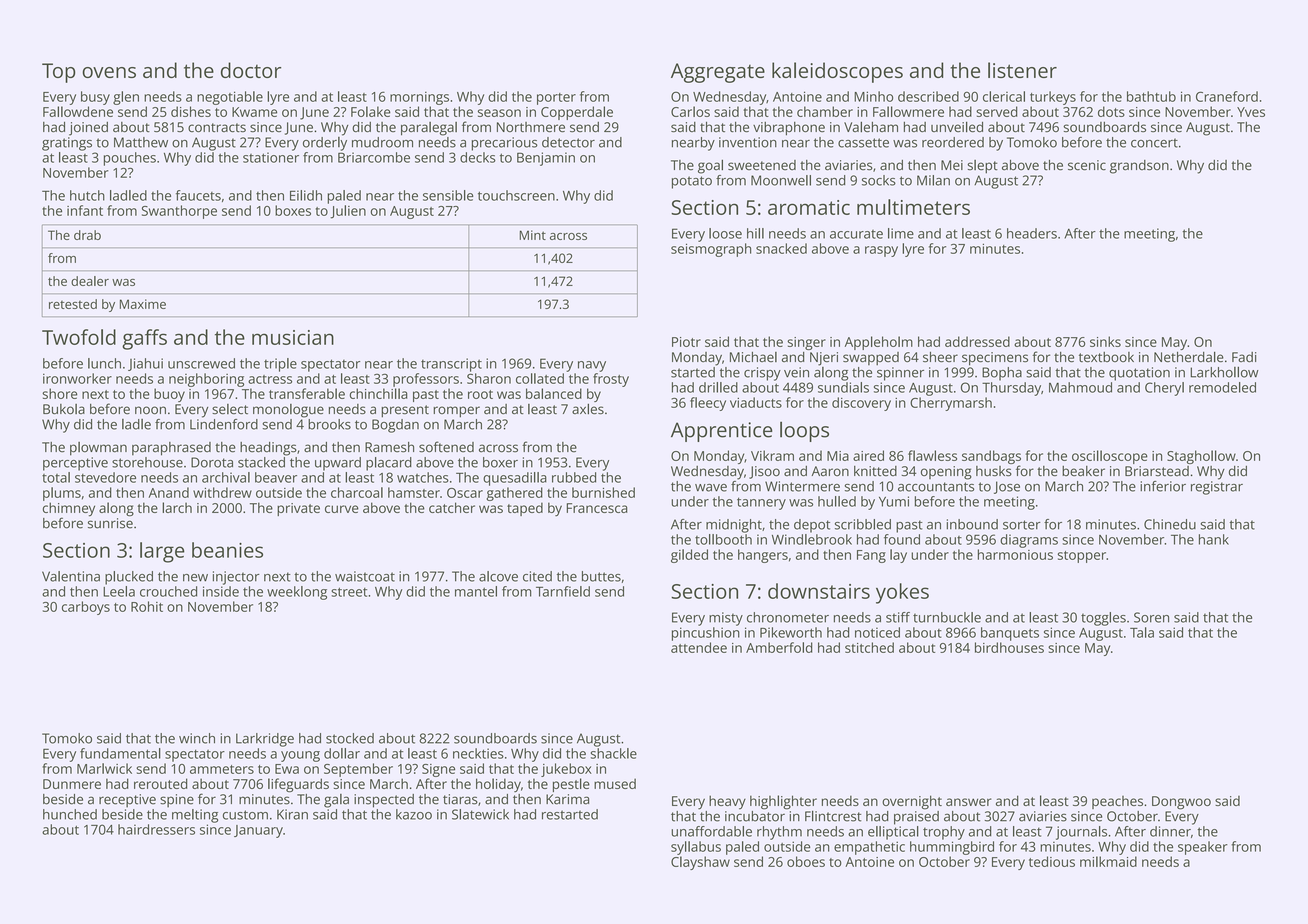 The width and height of the page is (1308, 924). Describe the element at coordinates (718, 73) in the page. I see `Aggregate` at that location.
